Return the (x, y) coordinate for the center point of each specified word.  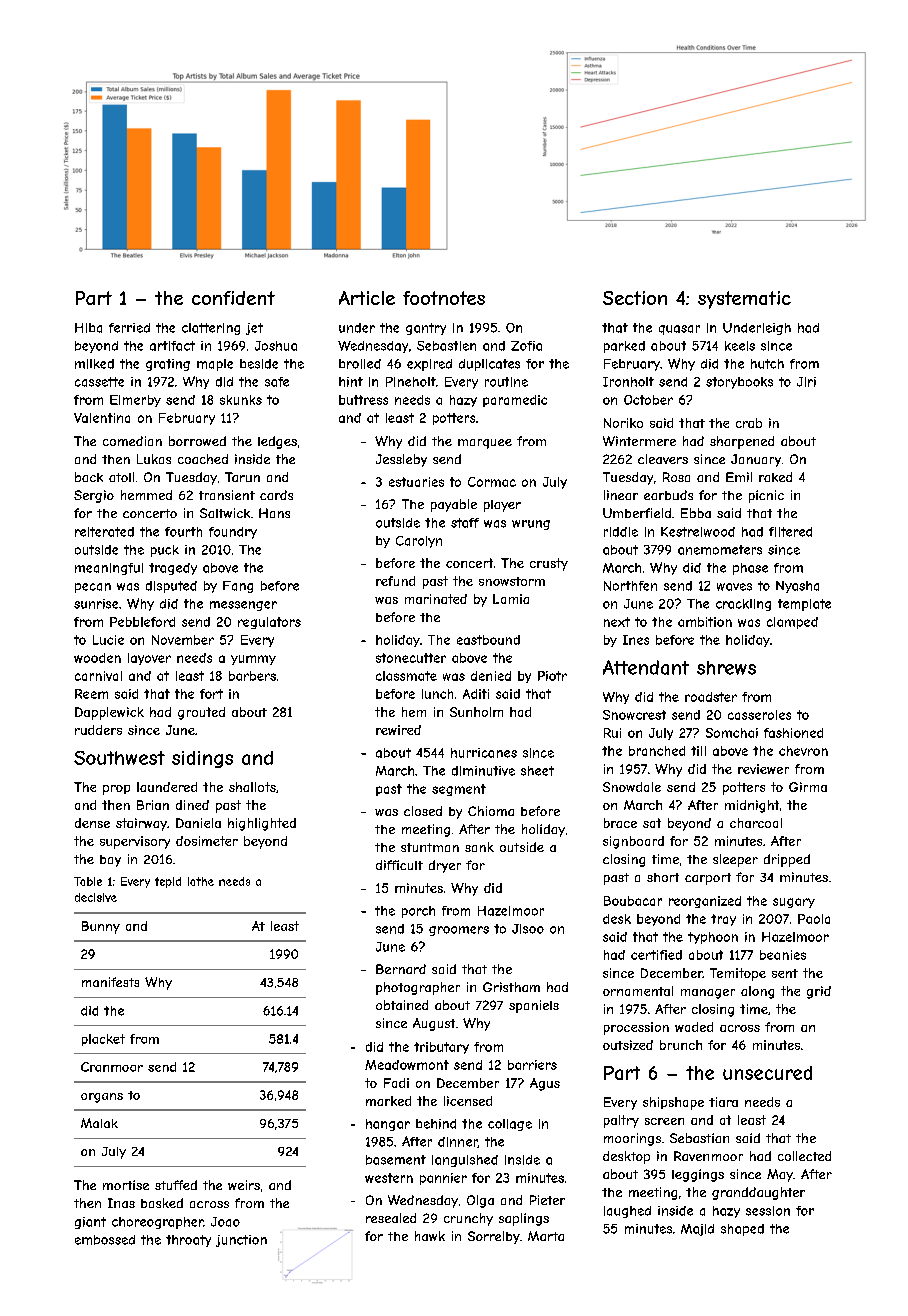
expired (429, 365)
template (804, 605)
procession (636, 1028)
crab (749, 423)
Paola (814, 919)
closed (423, 811)
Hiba (88, 328)
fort (211, 694)
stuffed (176, 1185)
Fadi (396, 1083)
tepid (168, 882)
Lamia (511, 599)
